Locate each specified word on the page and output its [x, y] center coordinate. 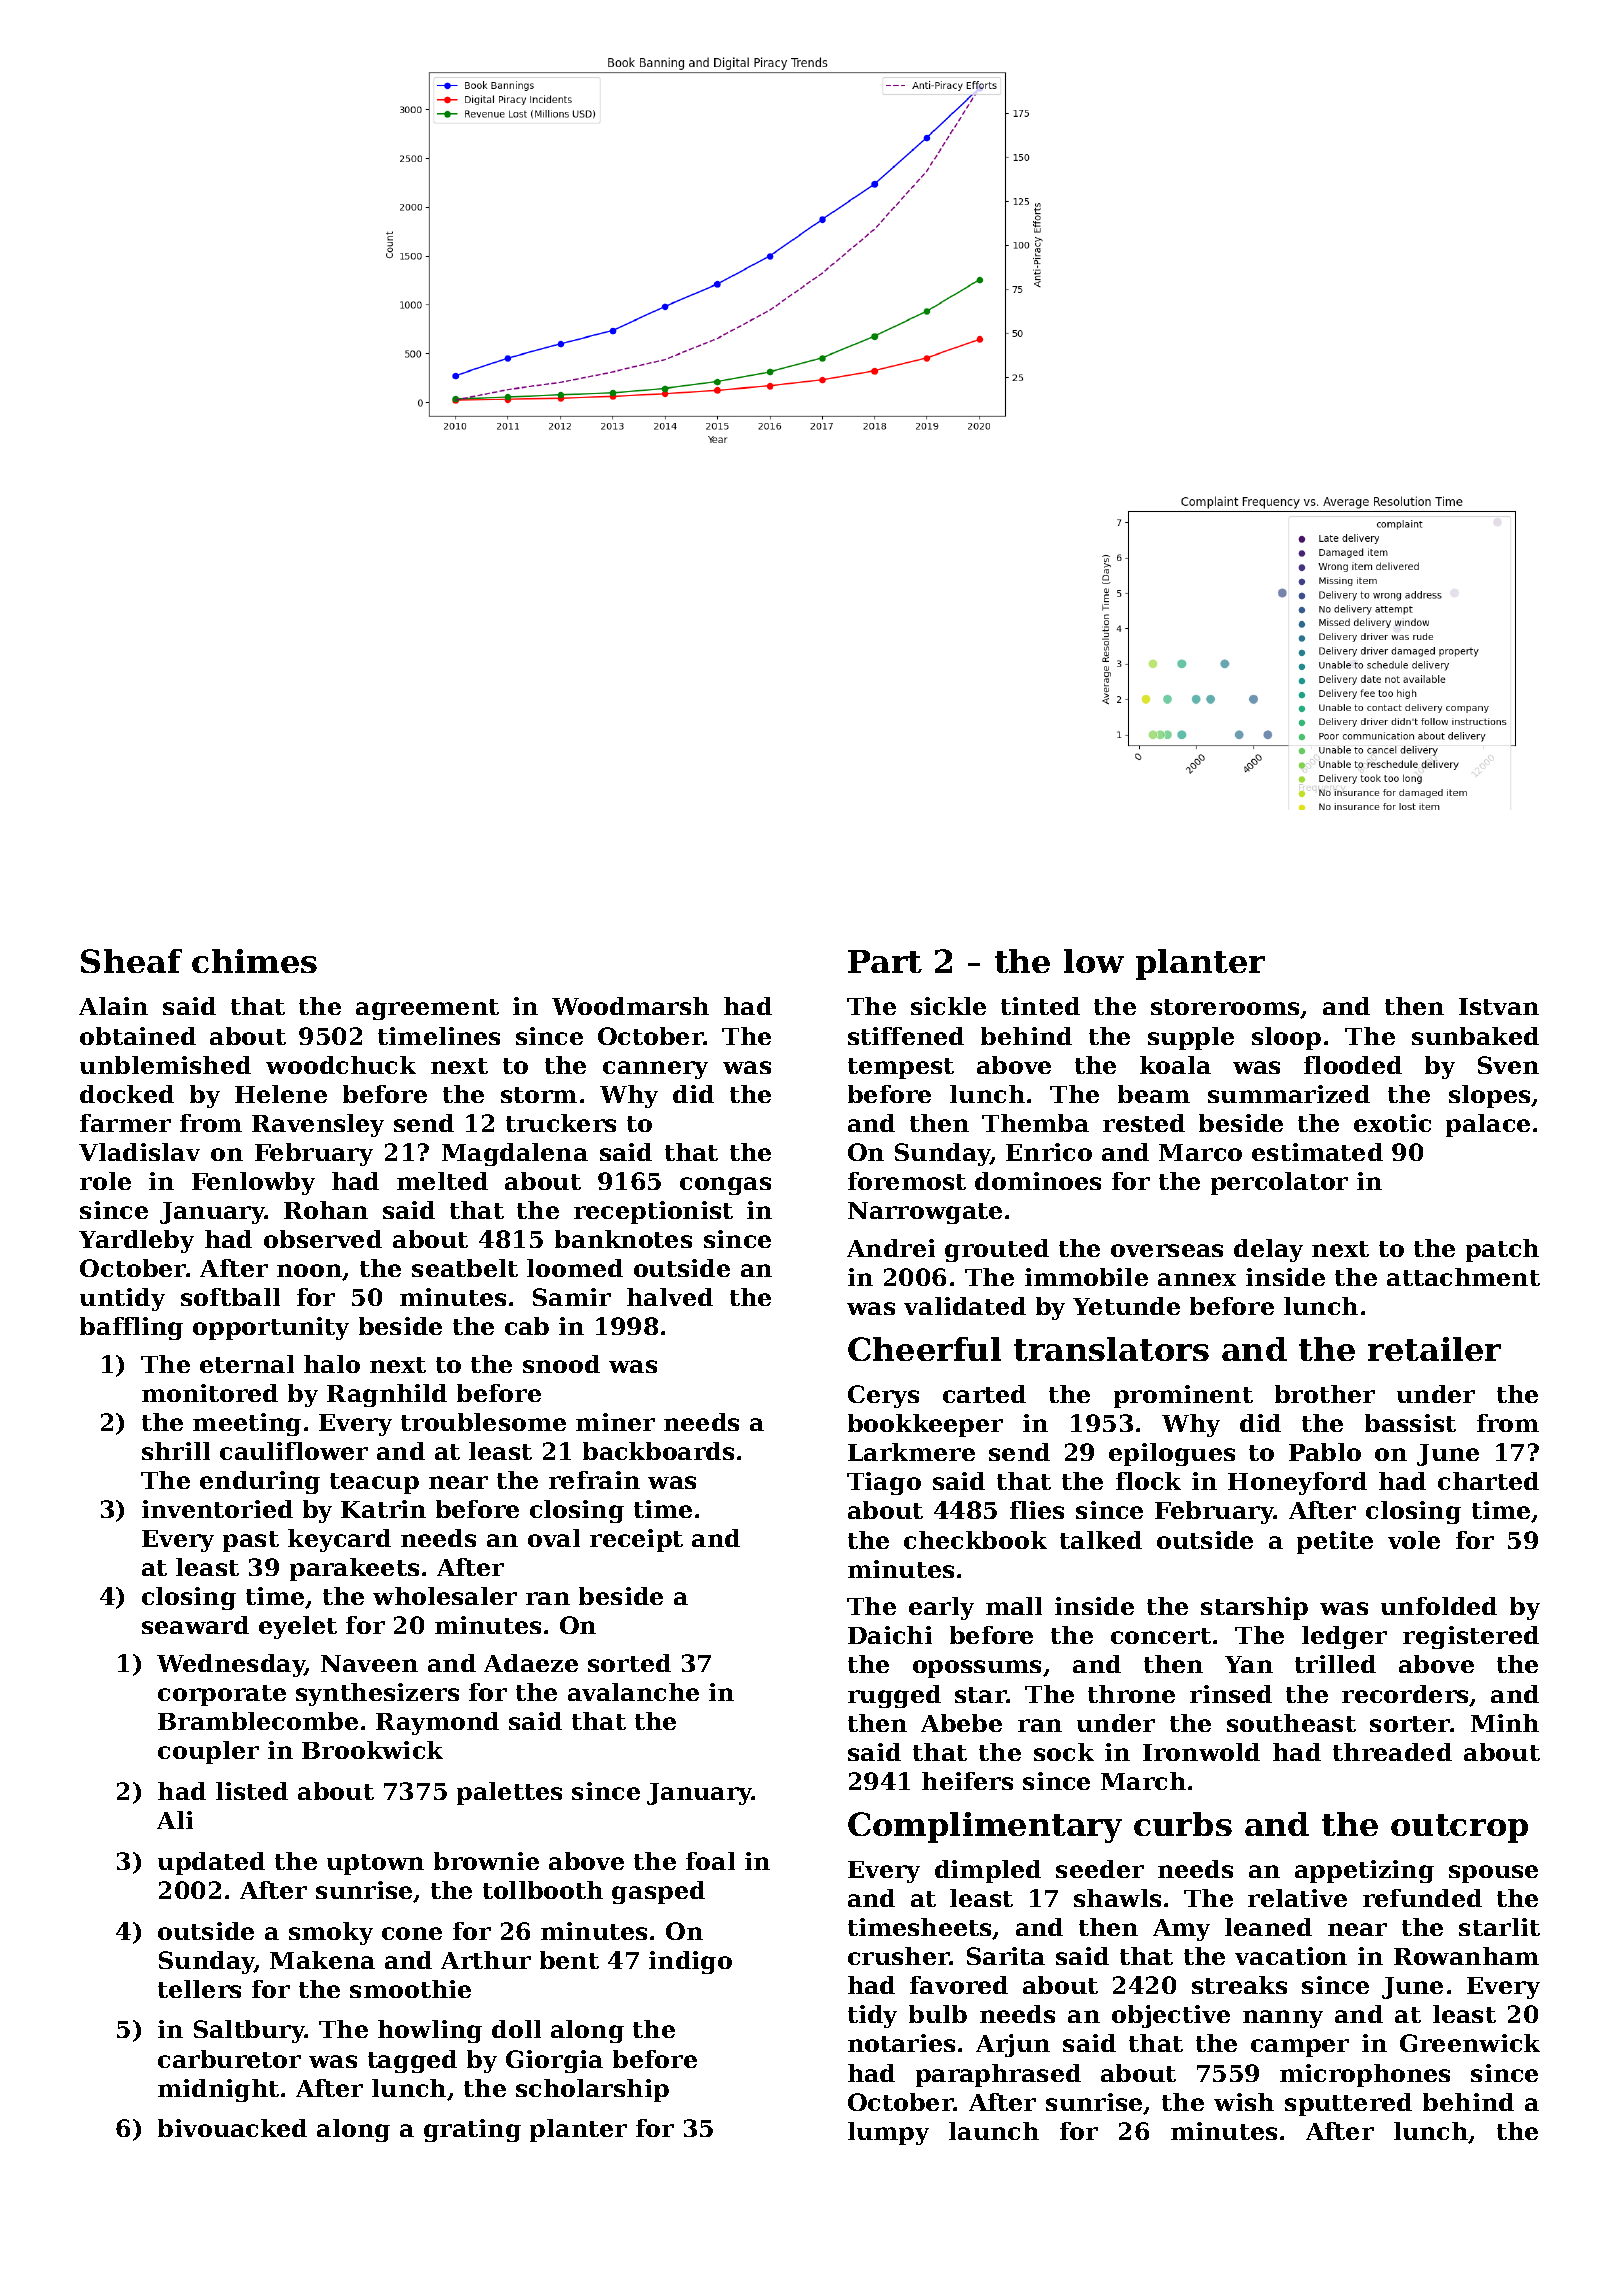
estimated [1317, 1152]
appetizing [1364, 1871]
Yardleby [136, 1241]
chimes [254, 961]
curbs [1183, 1824]
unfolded [1439, 1606]
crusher [899, 1956]
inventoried [217, 1509]
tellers [199, 1989]
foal [710, 1861]
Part [885, 961]
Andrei [891, 1248]
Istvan [1499, 1006]
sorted [629, 1663]
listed [252, 1791]
